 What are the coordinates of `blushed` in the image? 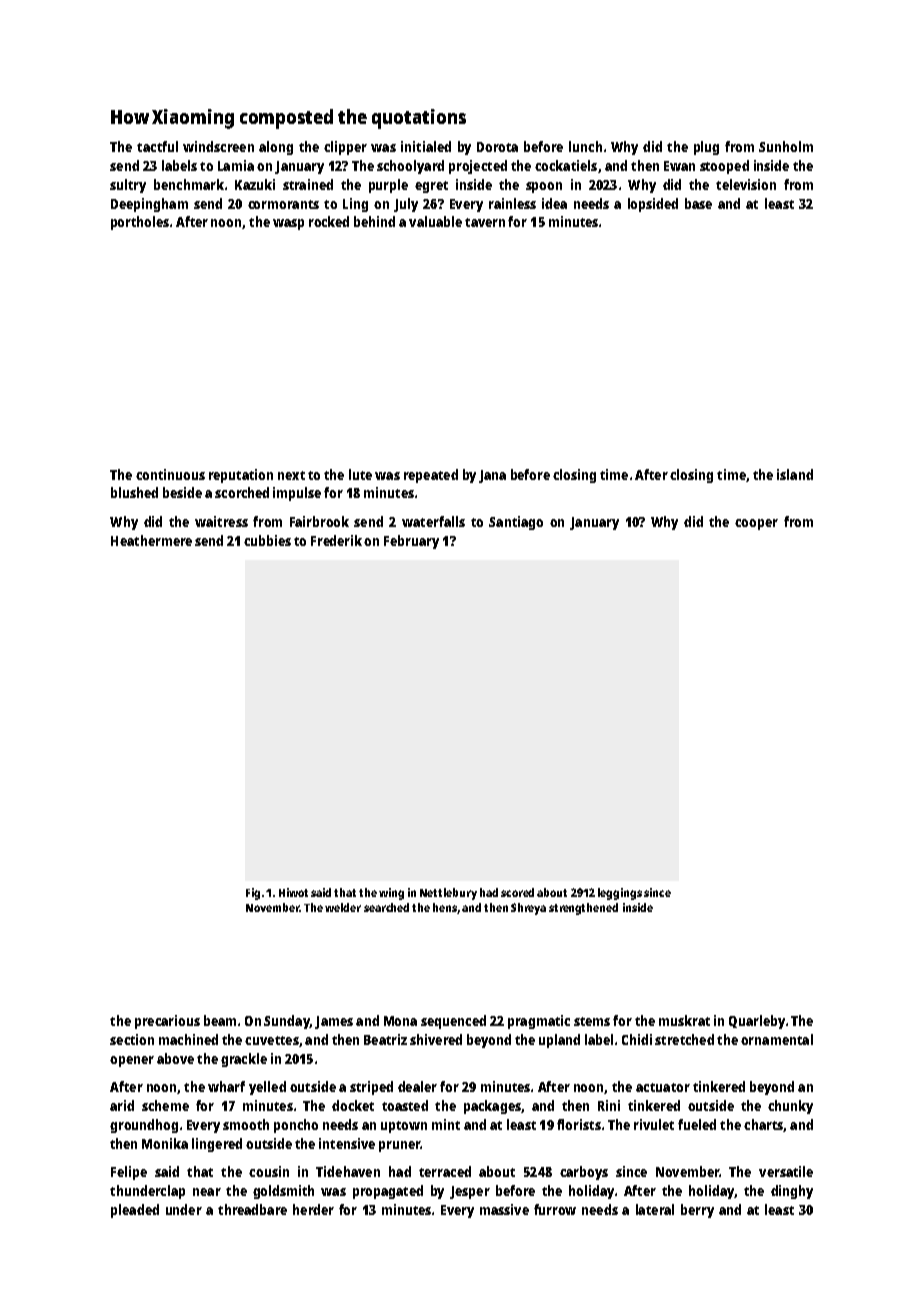 It's located at (134, 492).
